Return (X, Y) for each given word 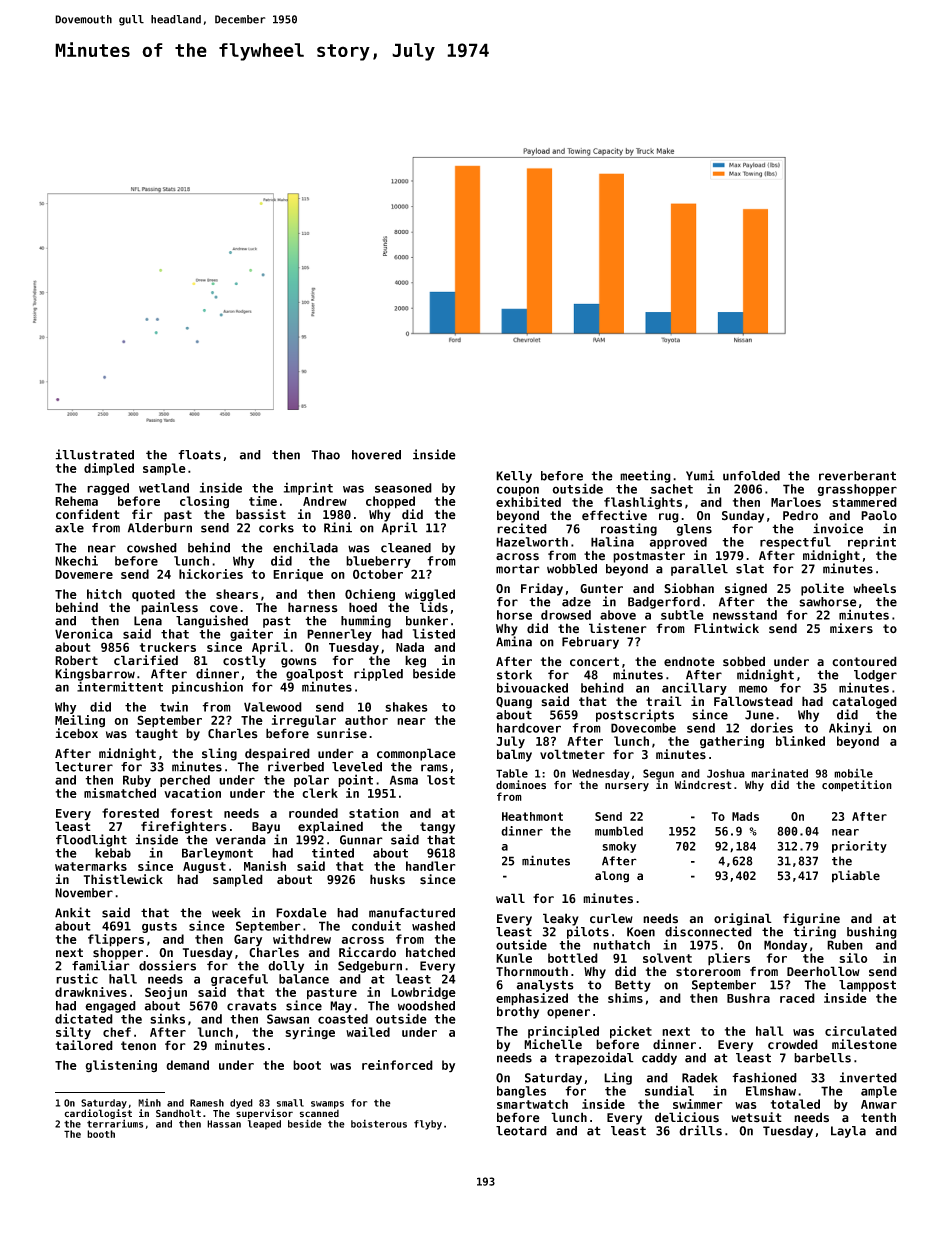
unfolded (751, 476)
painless (169, 608)
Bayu (266, 828)
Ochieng (370, 595)
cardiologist (98, 1114)
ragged (108, 489)
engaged (110, 1007)
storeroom (708, 972)
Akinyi (850, 728)
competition (857, 786)
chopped (390, 502)
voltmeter (572, 754)
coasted (343, 1019)
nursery (627, 787)
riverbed (296, 766)
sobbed (744, 661)
